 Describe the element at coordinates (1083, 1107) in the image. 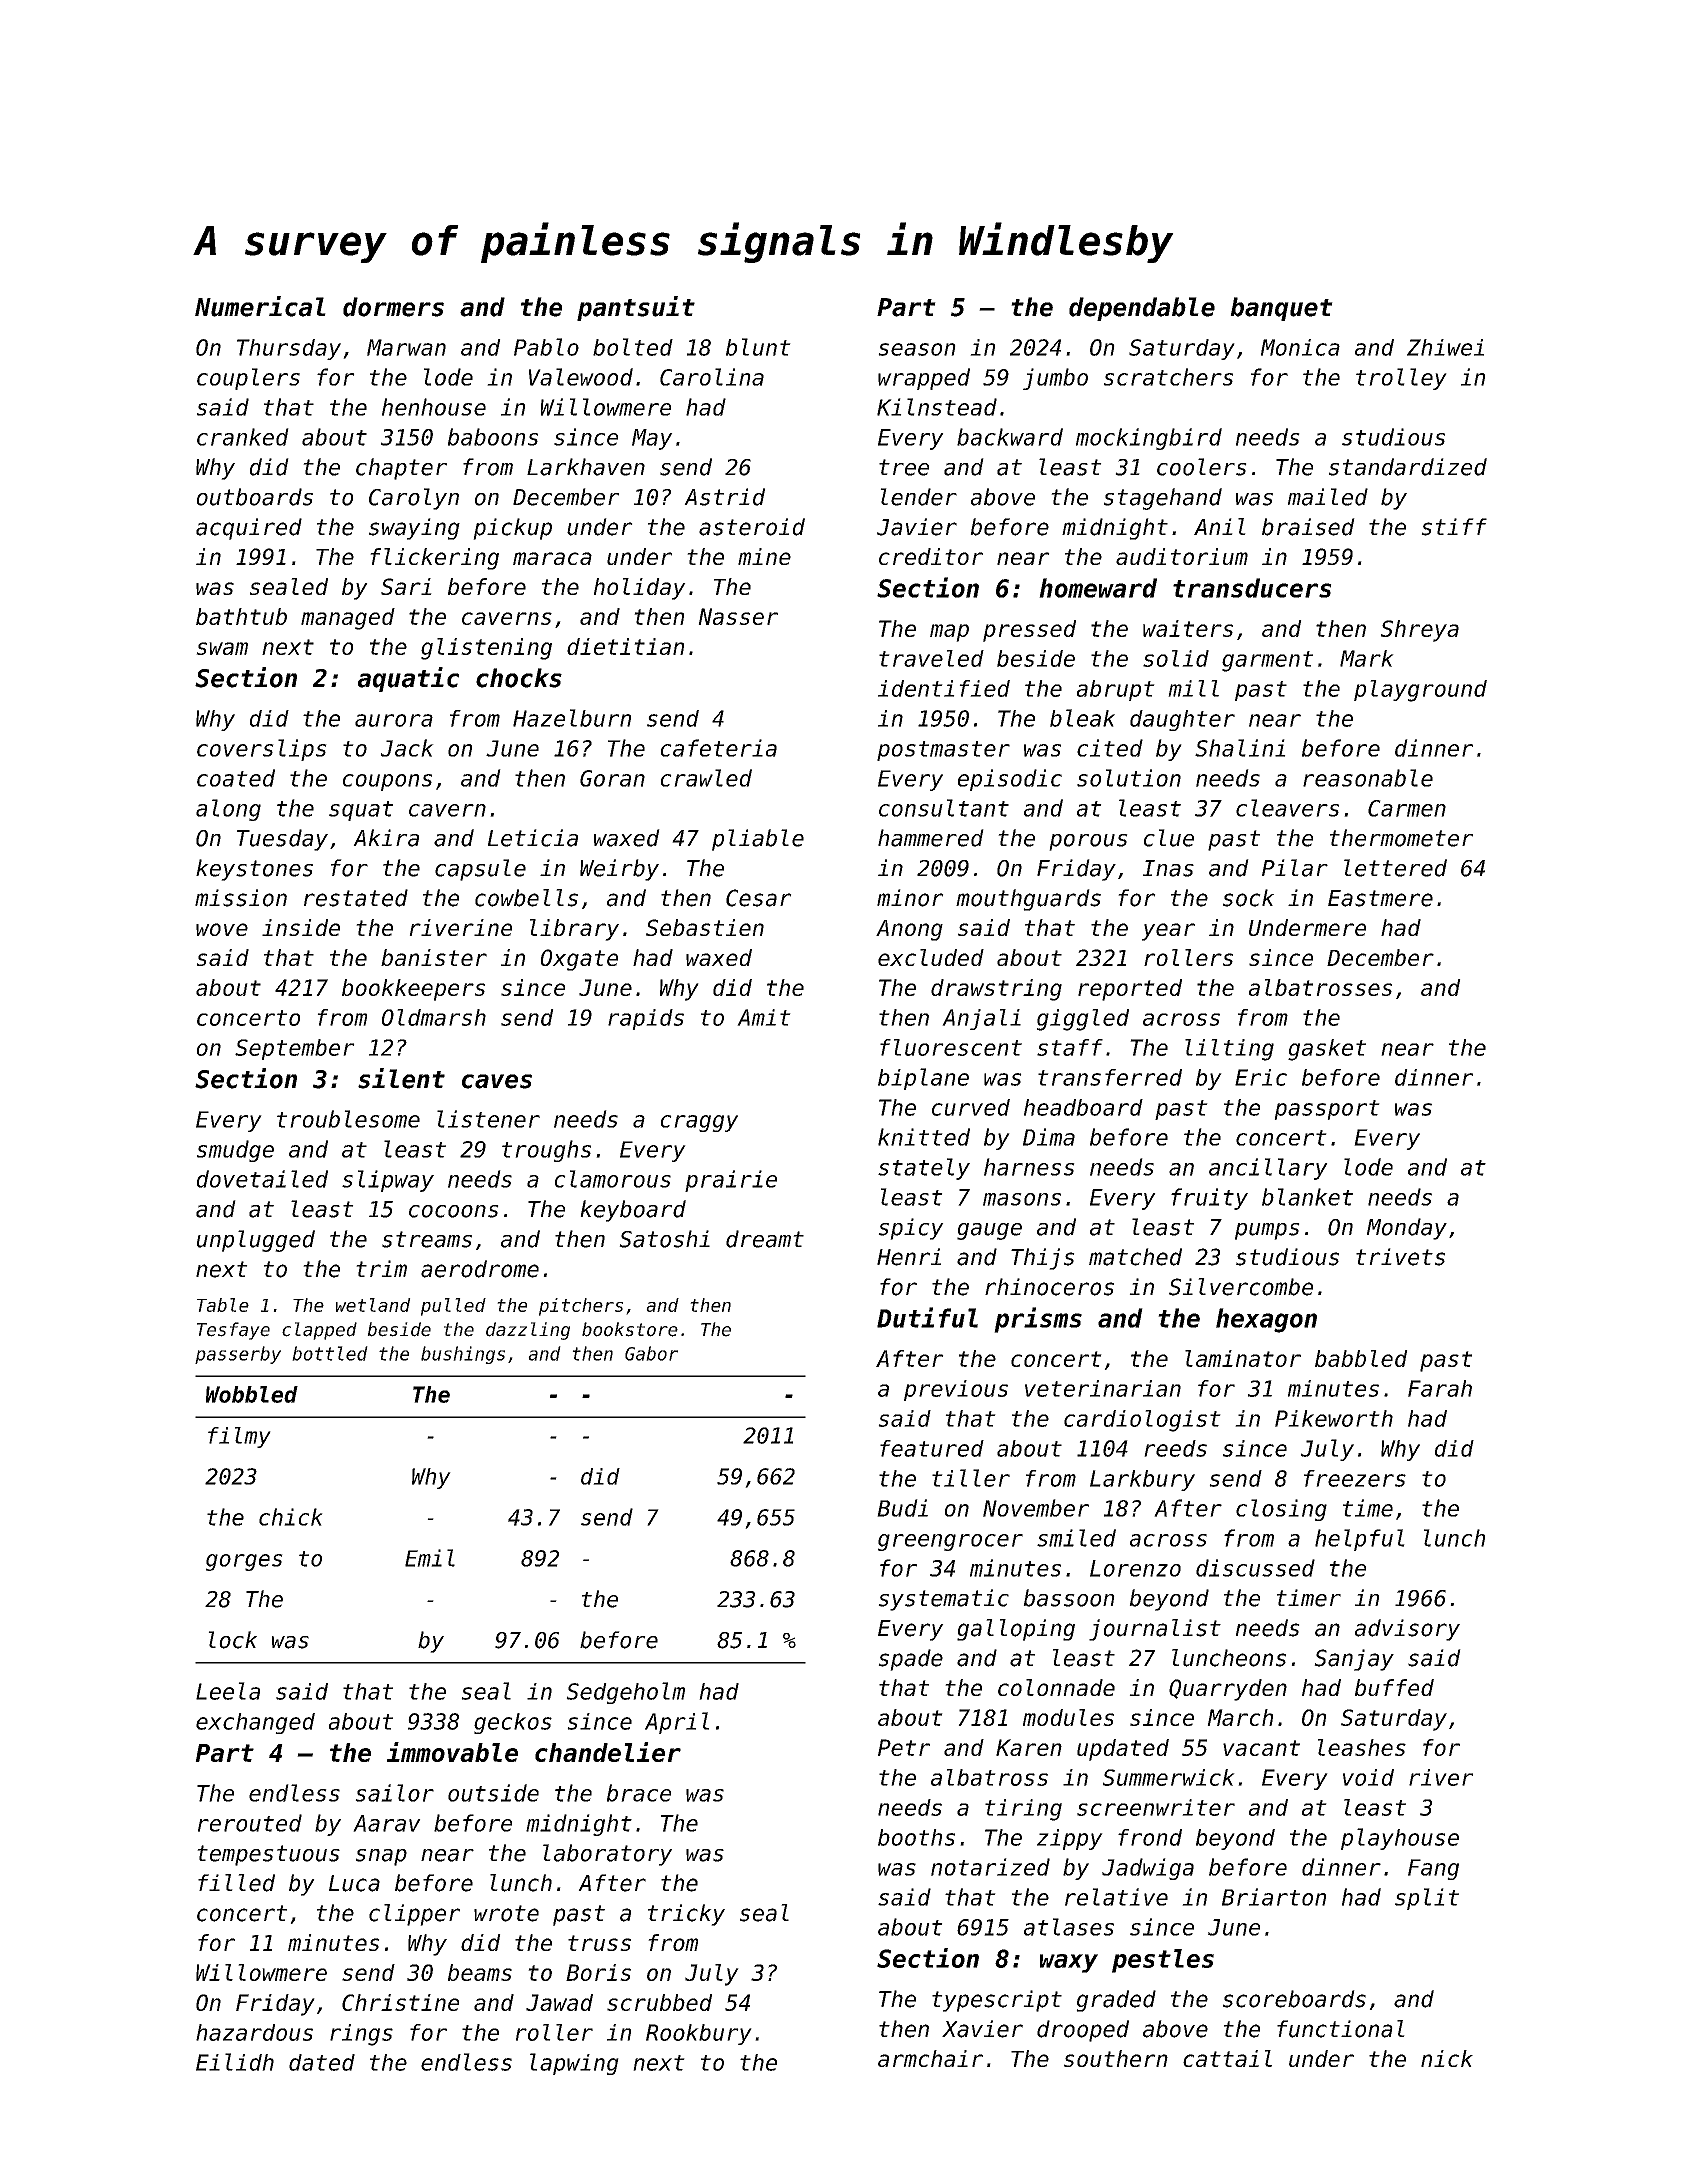

I see `headboard` at that location.
